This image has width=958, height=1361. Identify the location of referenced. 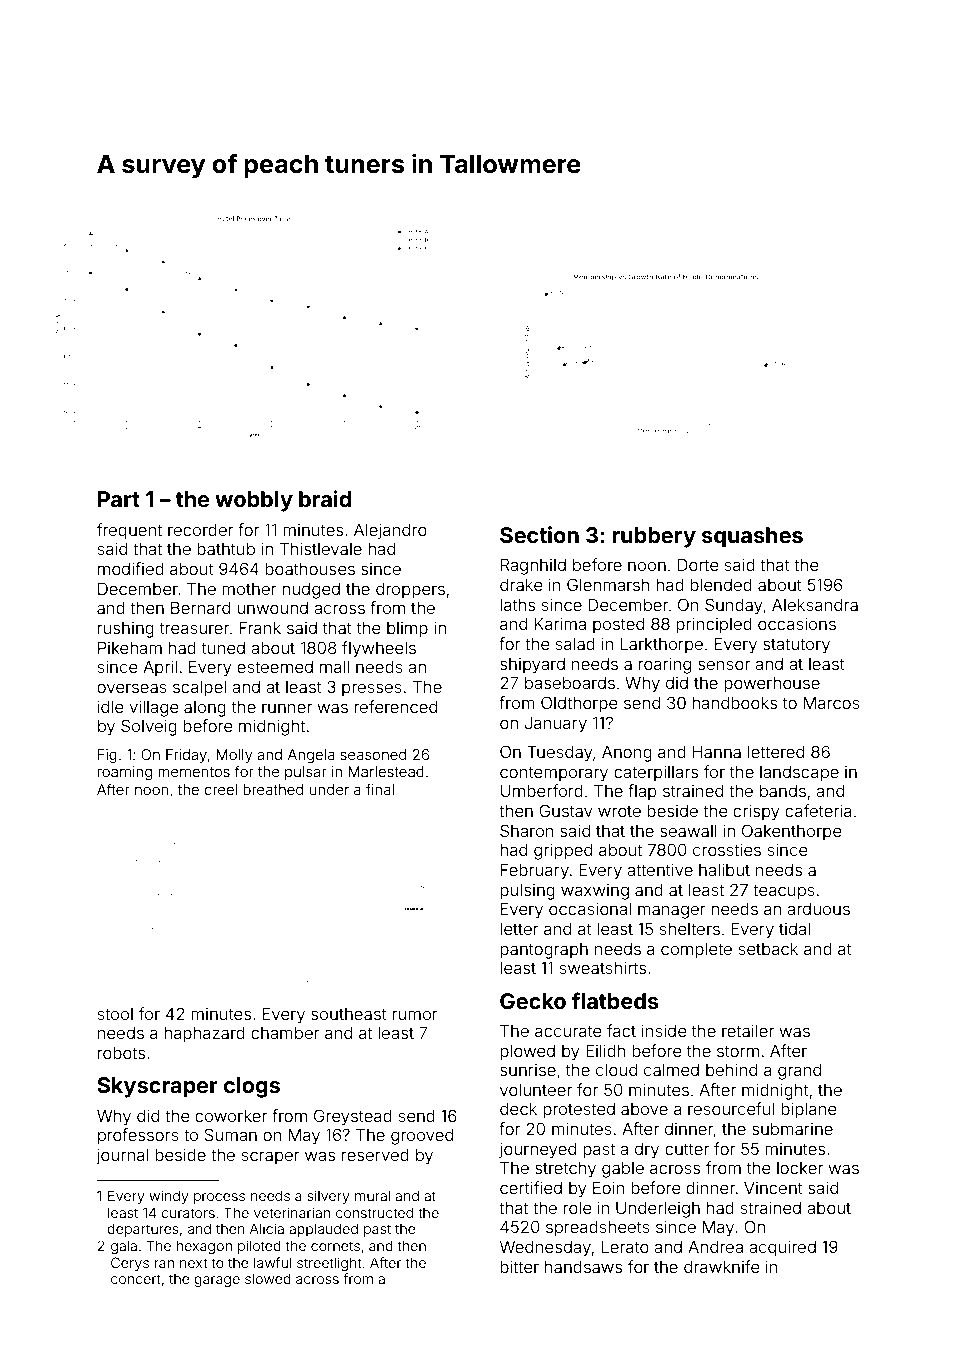
(395, 706).
